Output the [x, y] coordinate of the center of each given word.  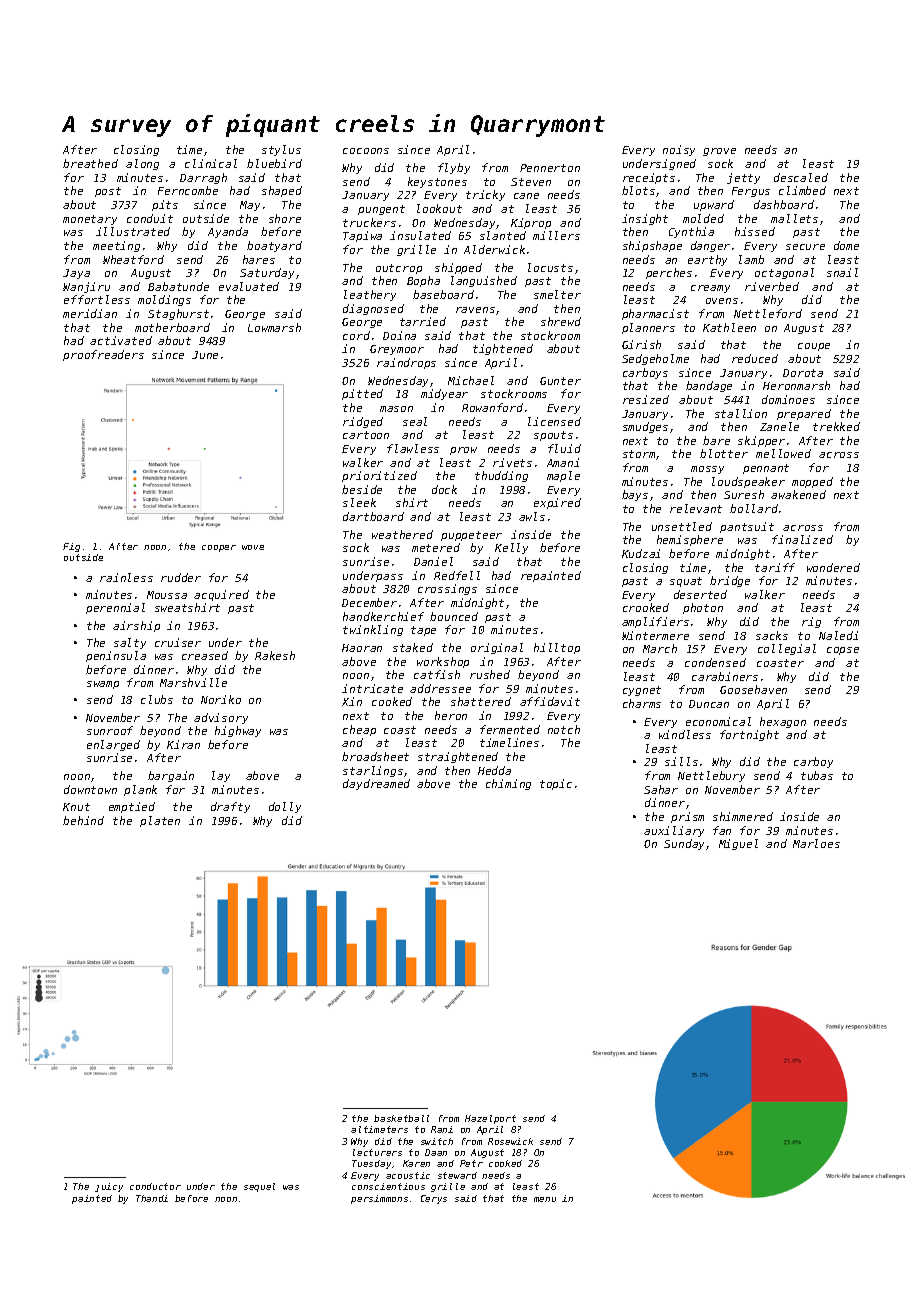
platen [160, 821]
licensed [554, 421]
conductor [155, 1186]
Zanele [779, 426]
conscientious [388, 1186]
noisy [679, 150]
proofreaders [103, 355]
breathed [90, 163]
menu [545, 1199]
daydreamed [376, 784]
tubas [817, 775]
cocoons [366, 151]
